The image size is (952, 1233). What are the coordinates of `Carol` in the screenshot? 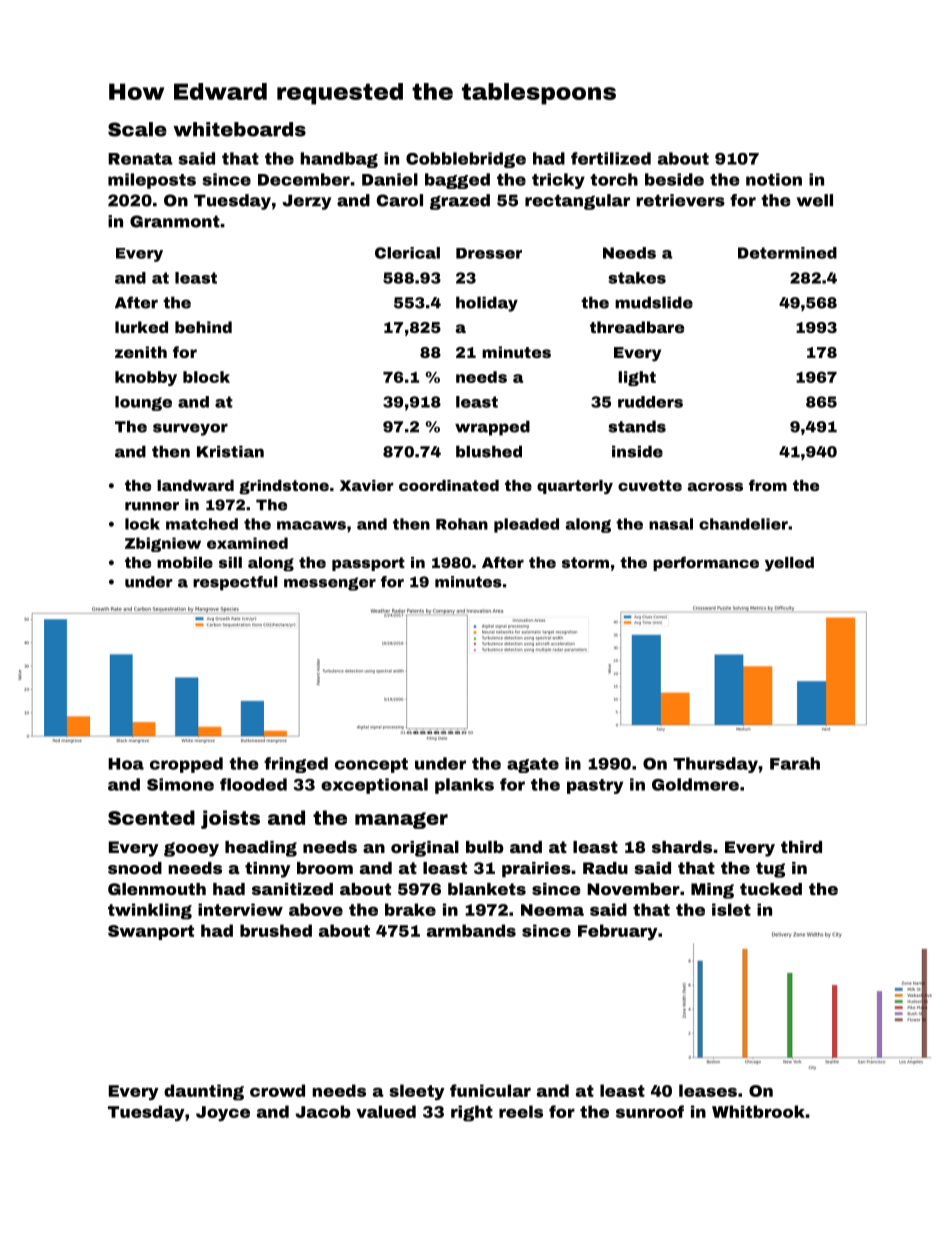 It's located at (400, 200).
